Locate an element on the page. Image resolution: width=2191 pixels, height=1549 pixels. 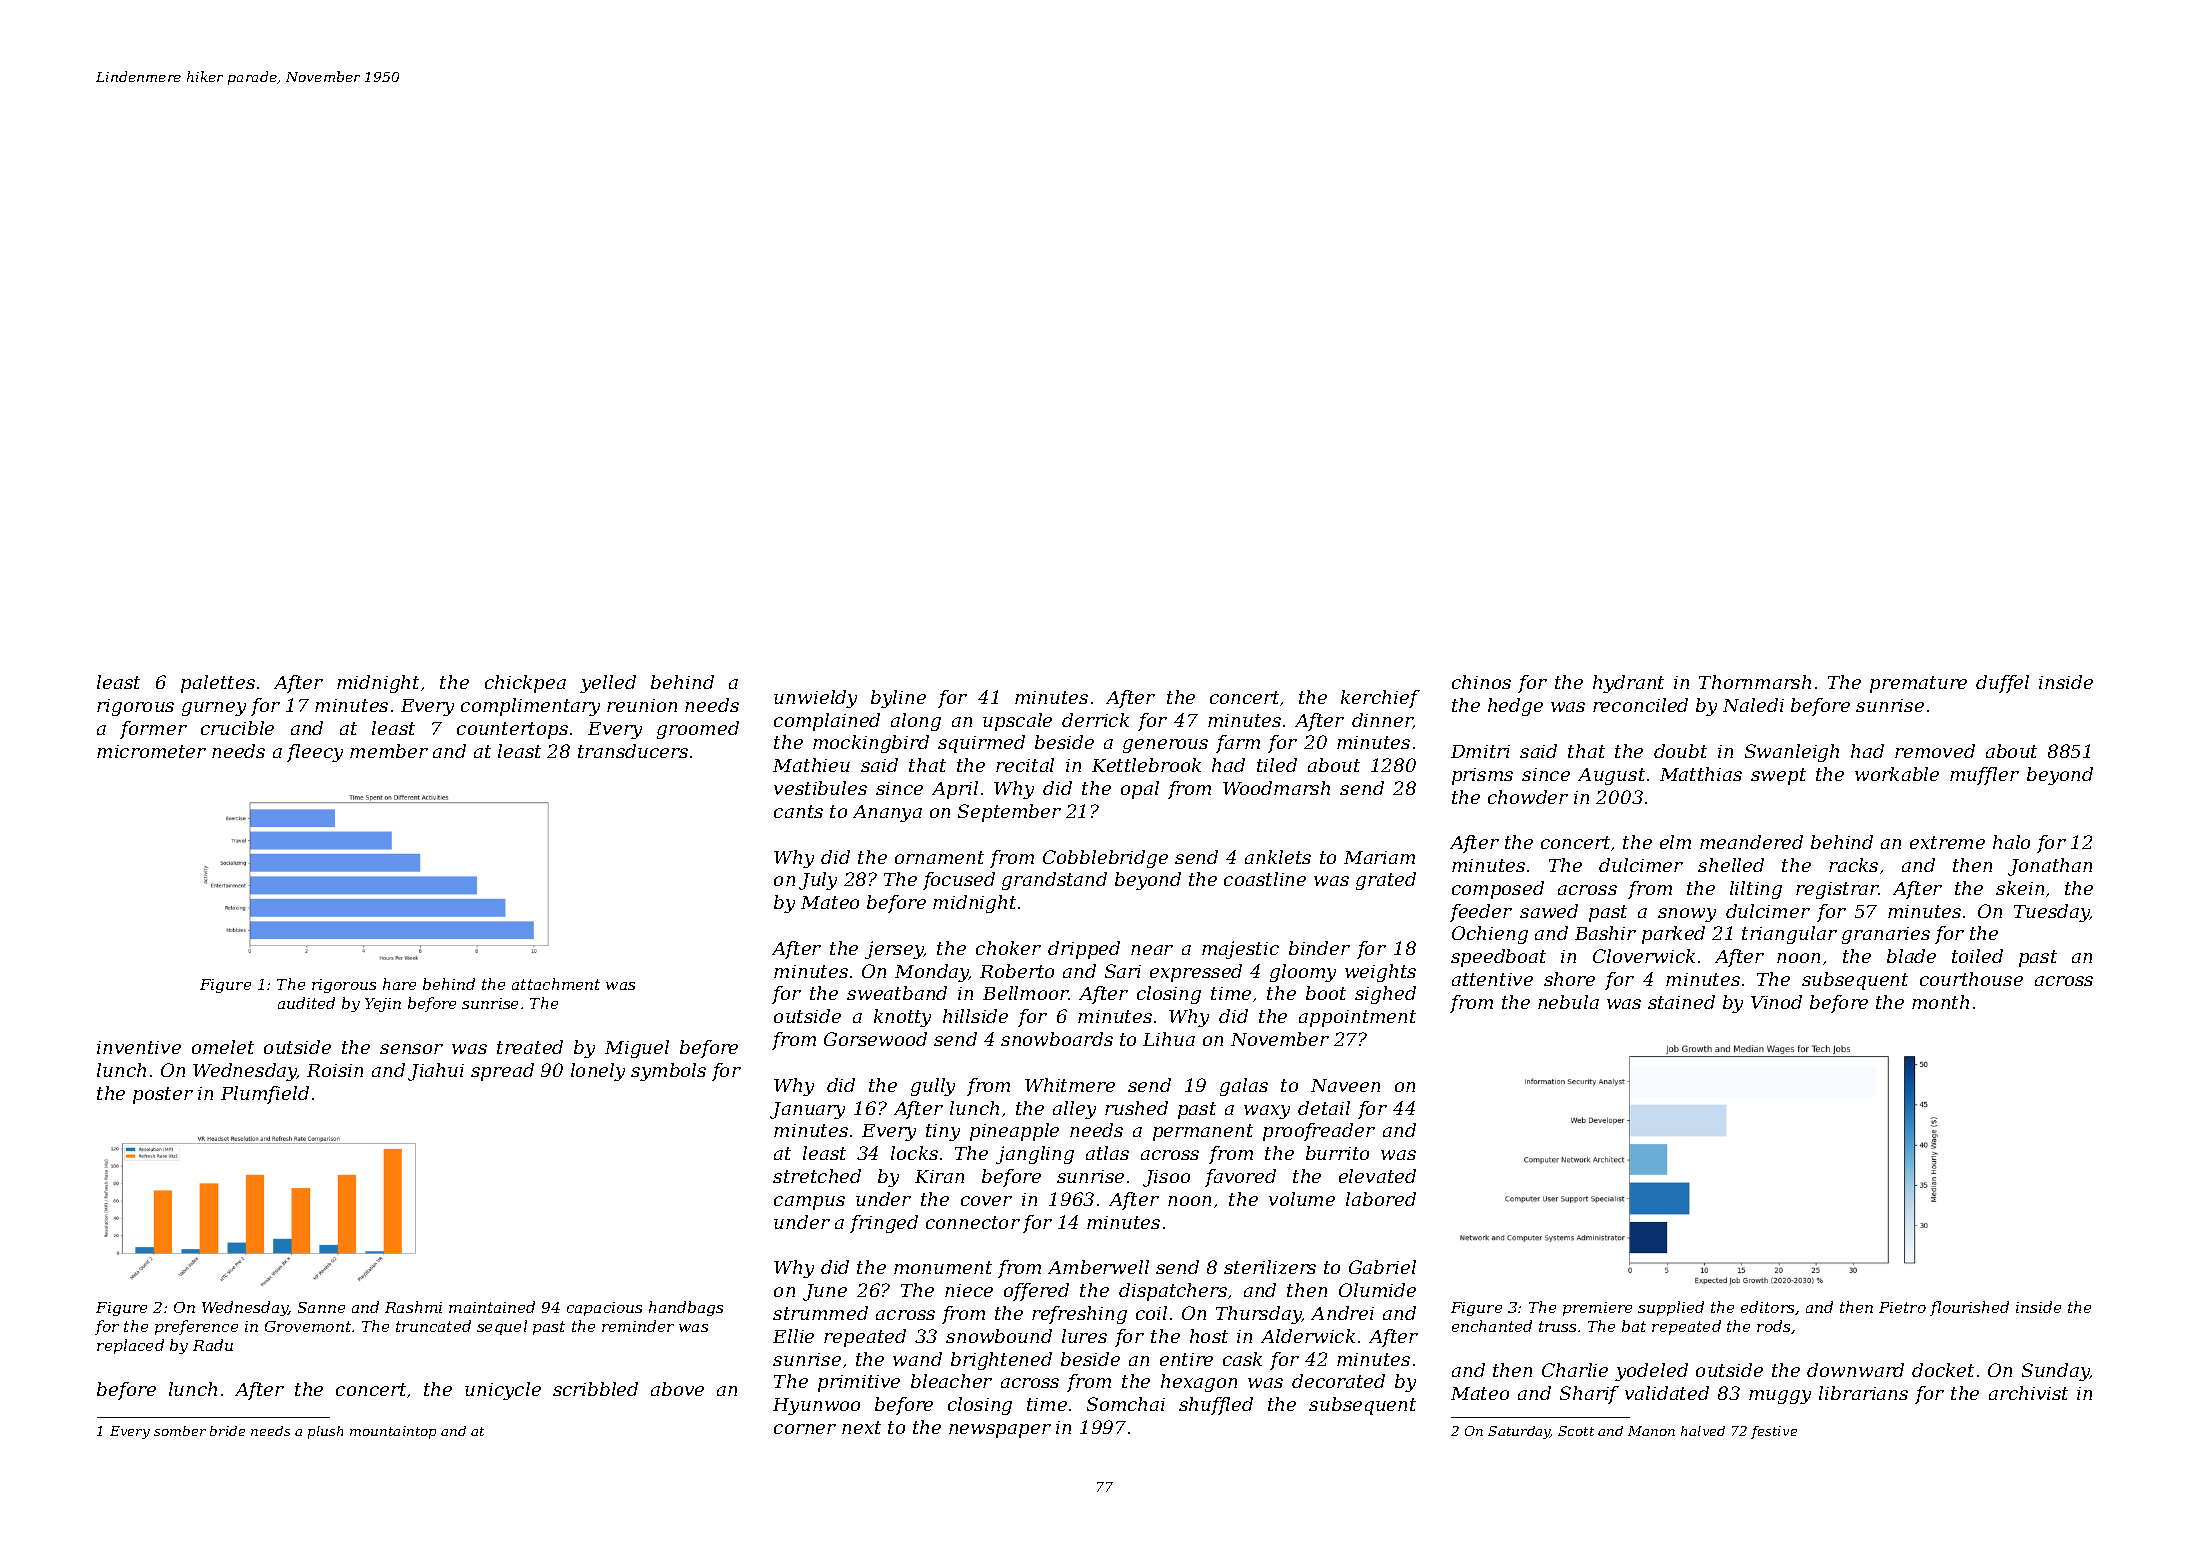
cants is located at coordinates (798, 811).
